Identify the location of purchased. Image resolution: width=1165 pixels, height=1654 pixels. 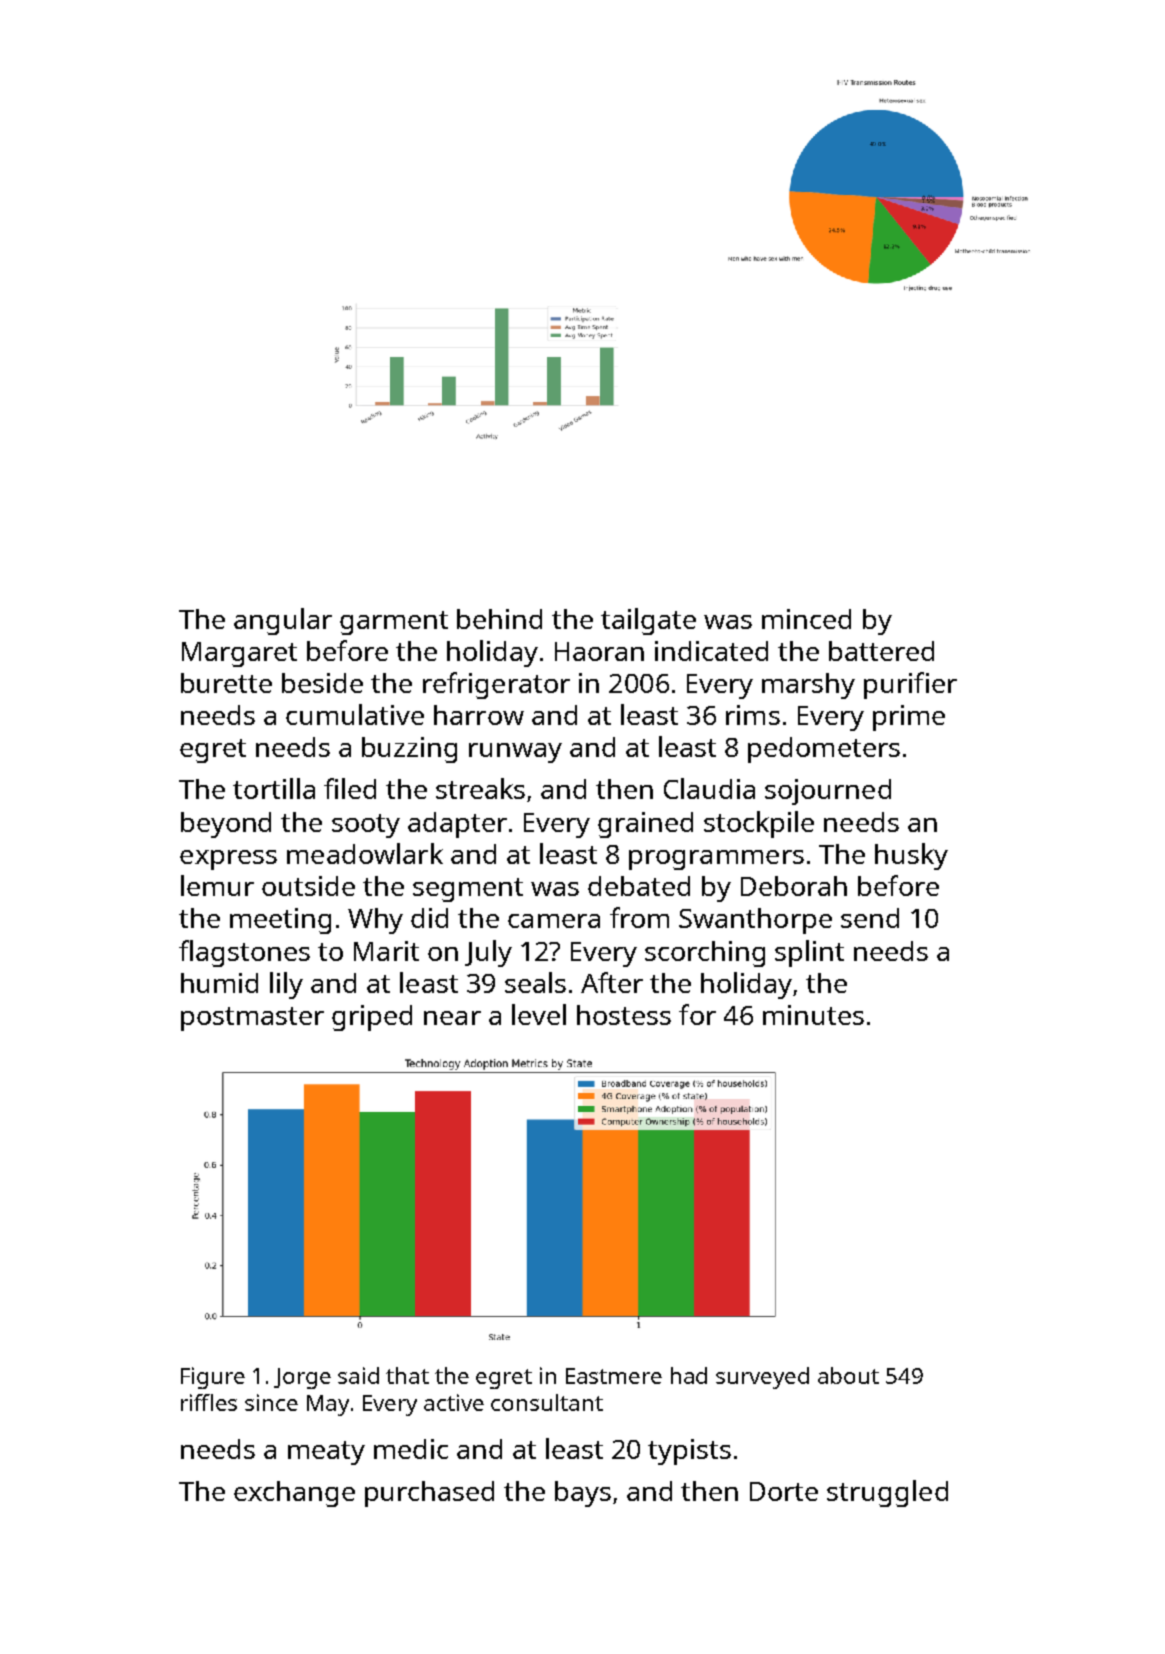
(429, 1494).
